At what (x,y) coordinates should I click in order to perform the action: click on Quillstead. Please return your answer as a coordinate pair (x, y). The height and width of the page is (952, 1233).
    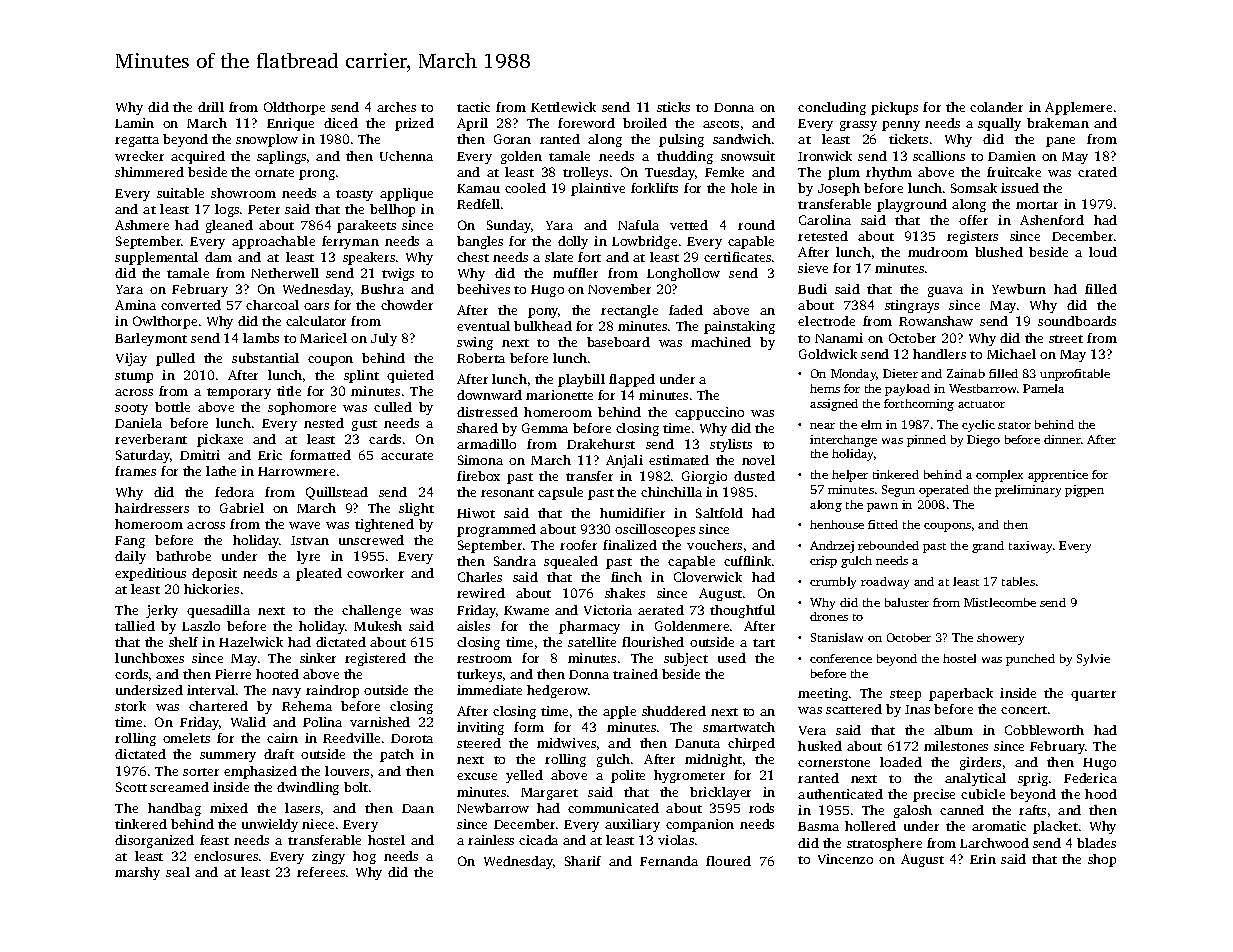
    Looking at the image, I should click on (337, 493).
